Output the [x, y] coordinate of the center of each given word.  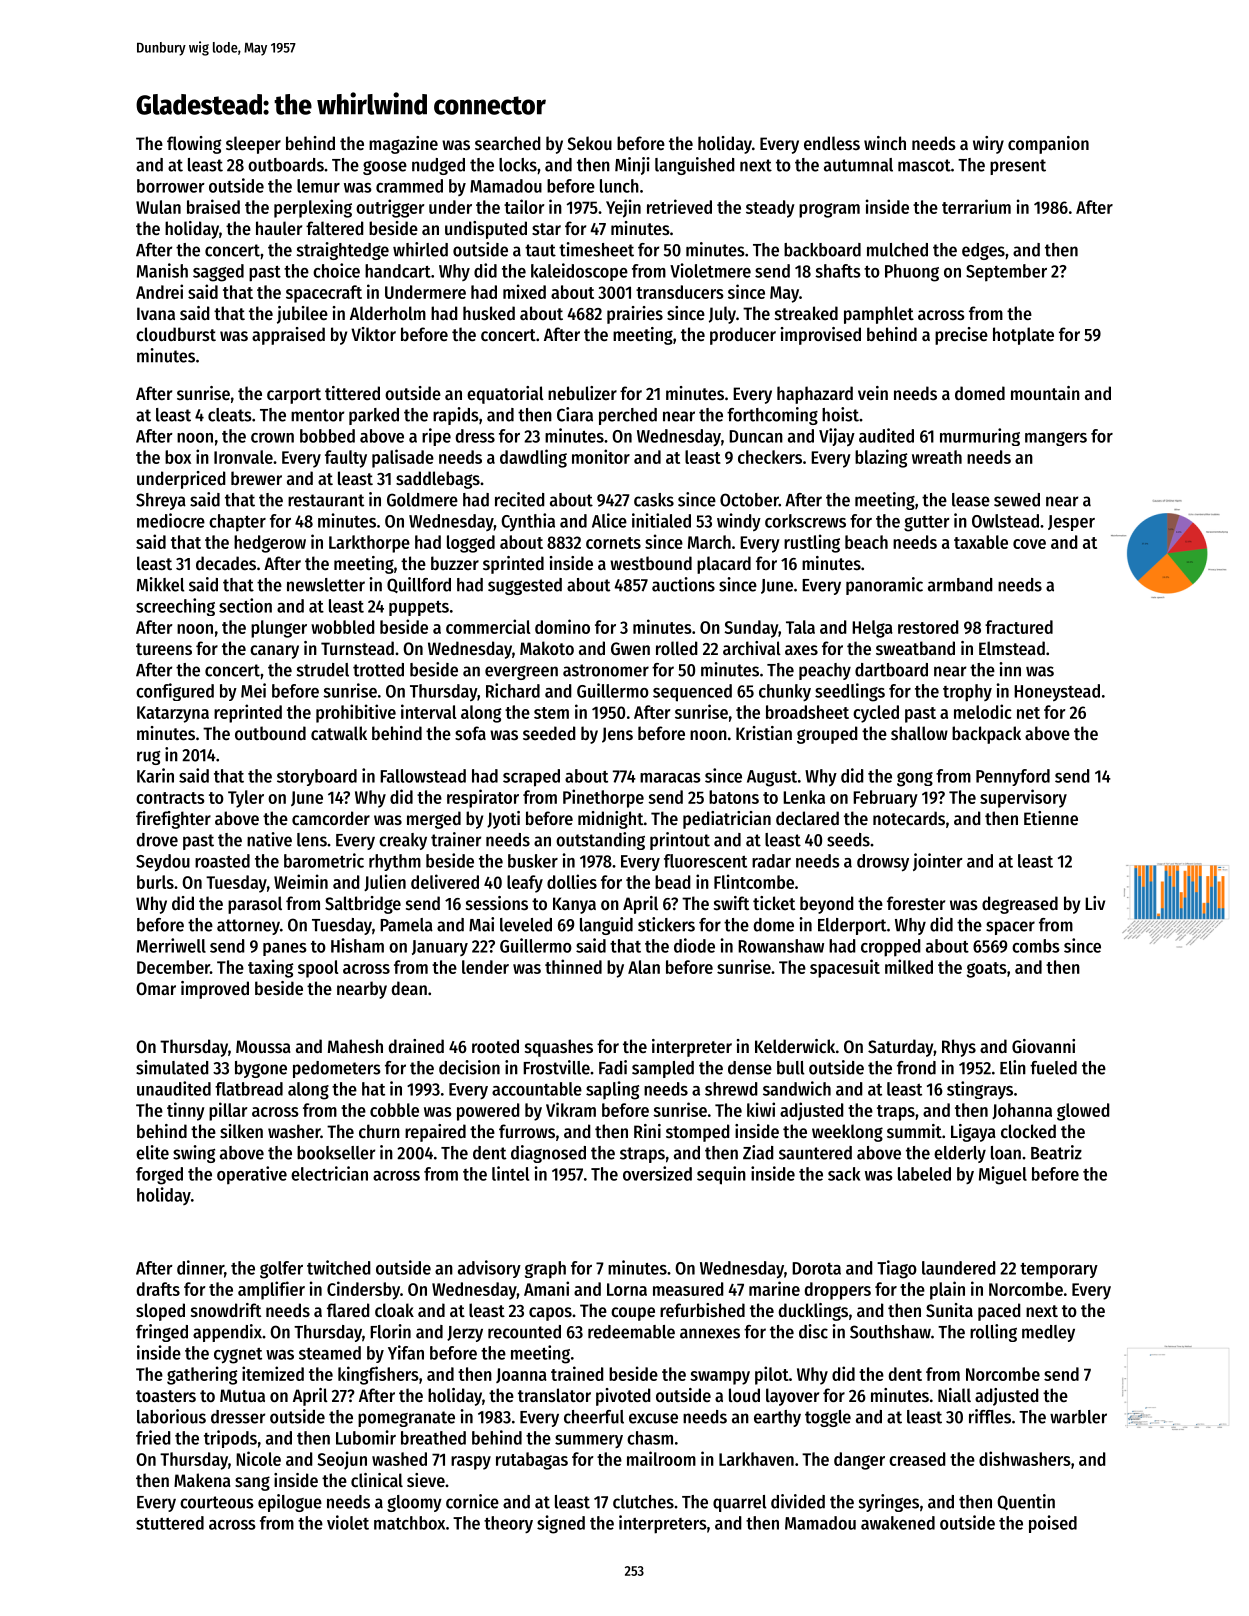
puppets [419, 608]
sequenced [692, 693]
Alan [644, 967]
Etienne [1051, 818]
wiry [988, 145]
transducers [680, 292]
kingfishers [378, 1375]
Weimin [301, 881]
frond [916, 1068]
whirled [420, 249]
